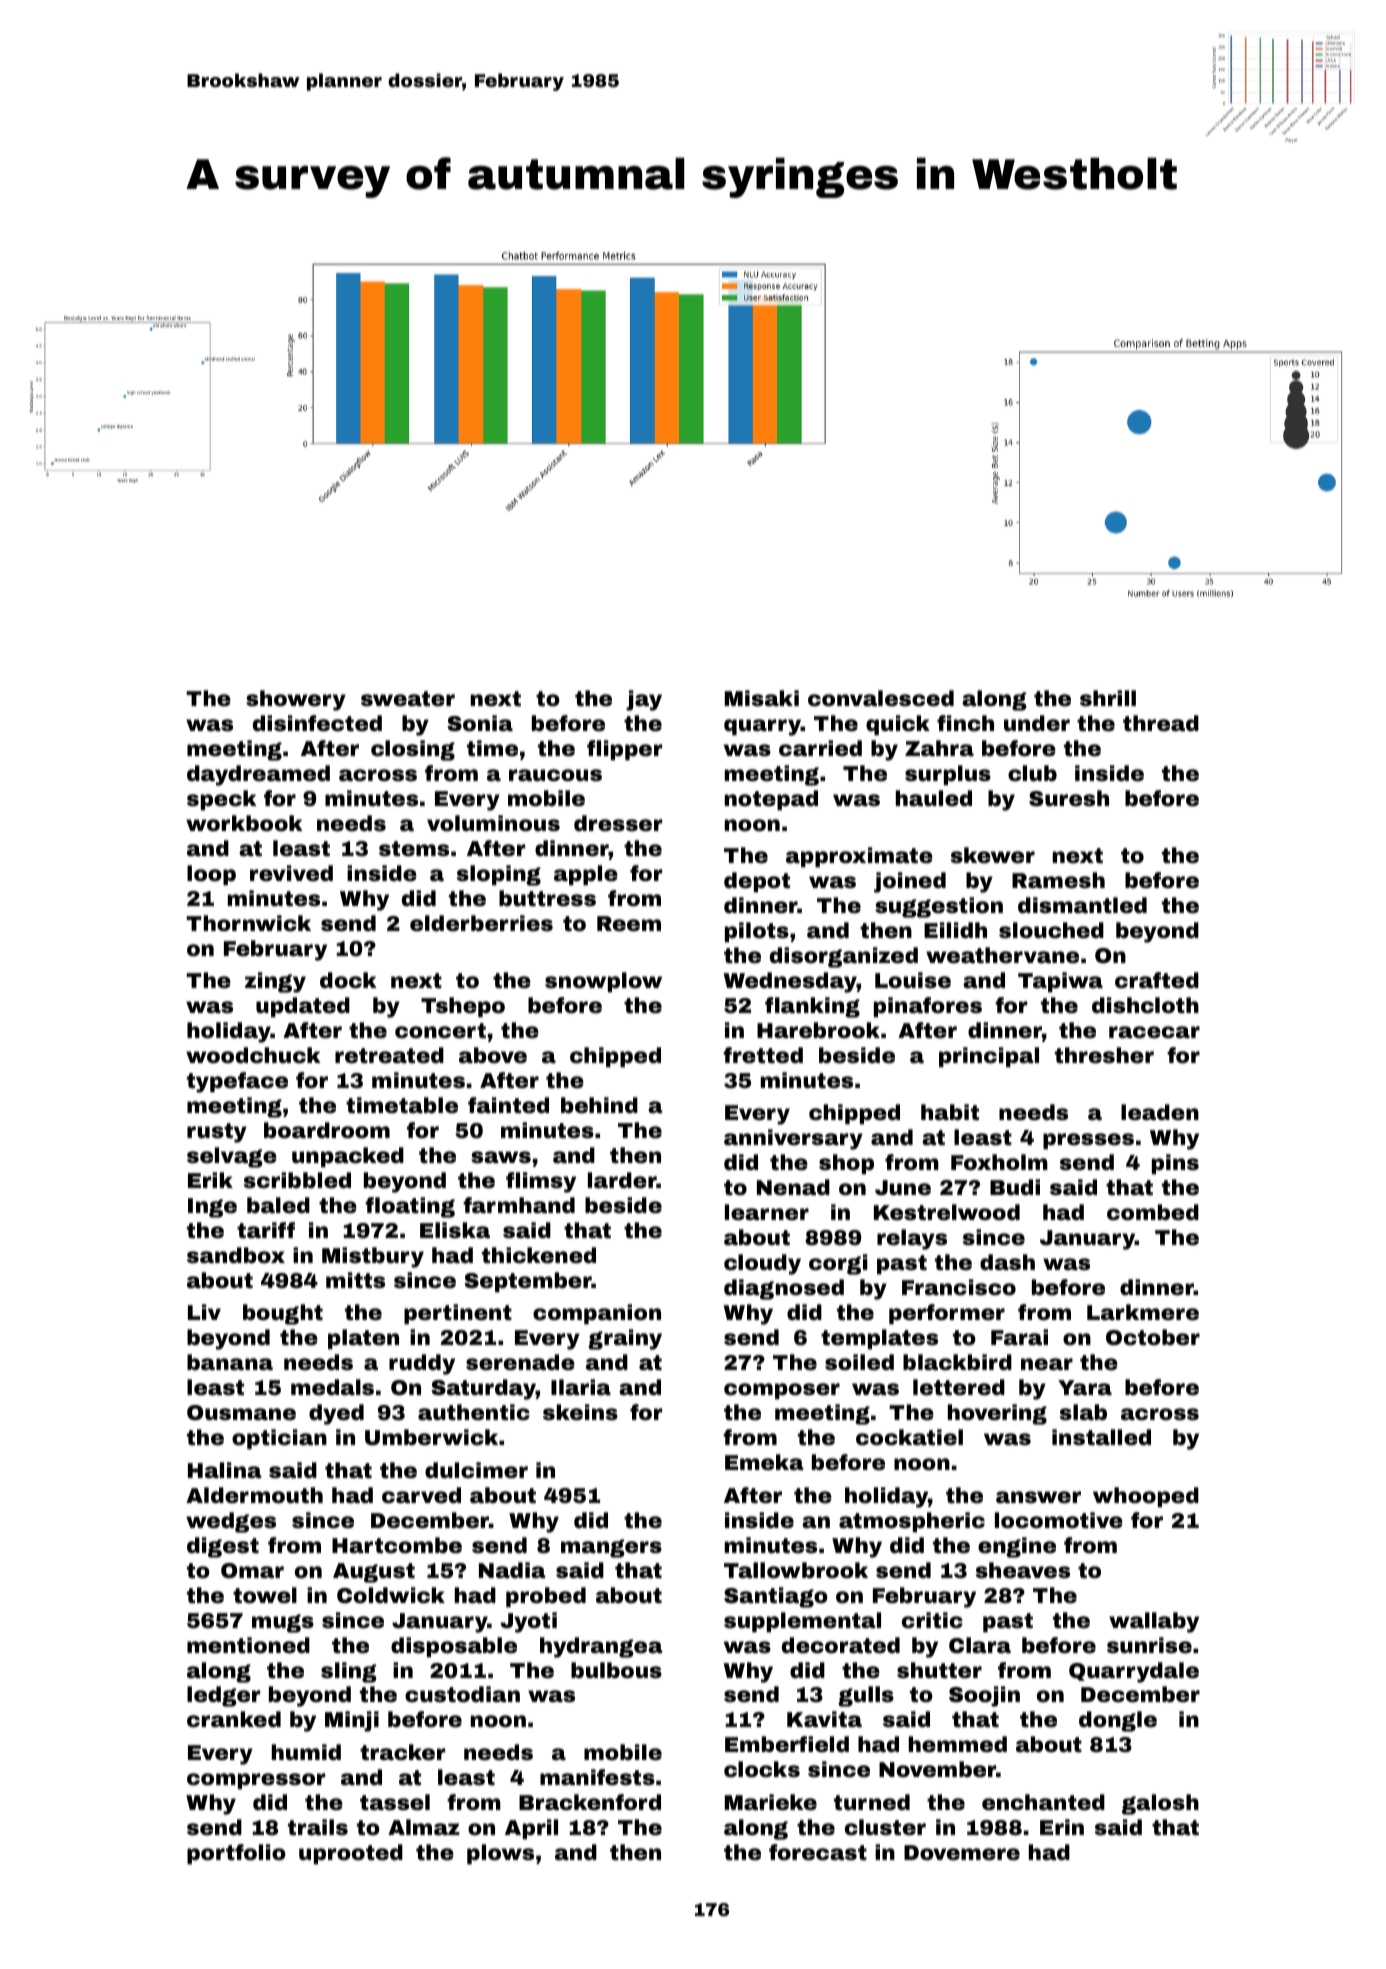 This image has width=1386, height=1969. Describe the element at coordinates (624, 750) in the image. I see `flipper` at that location.
